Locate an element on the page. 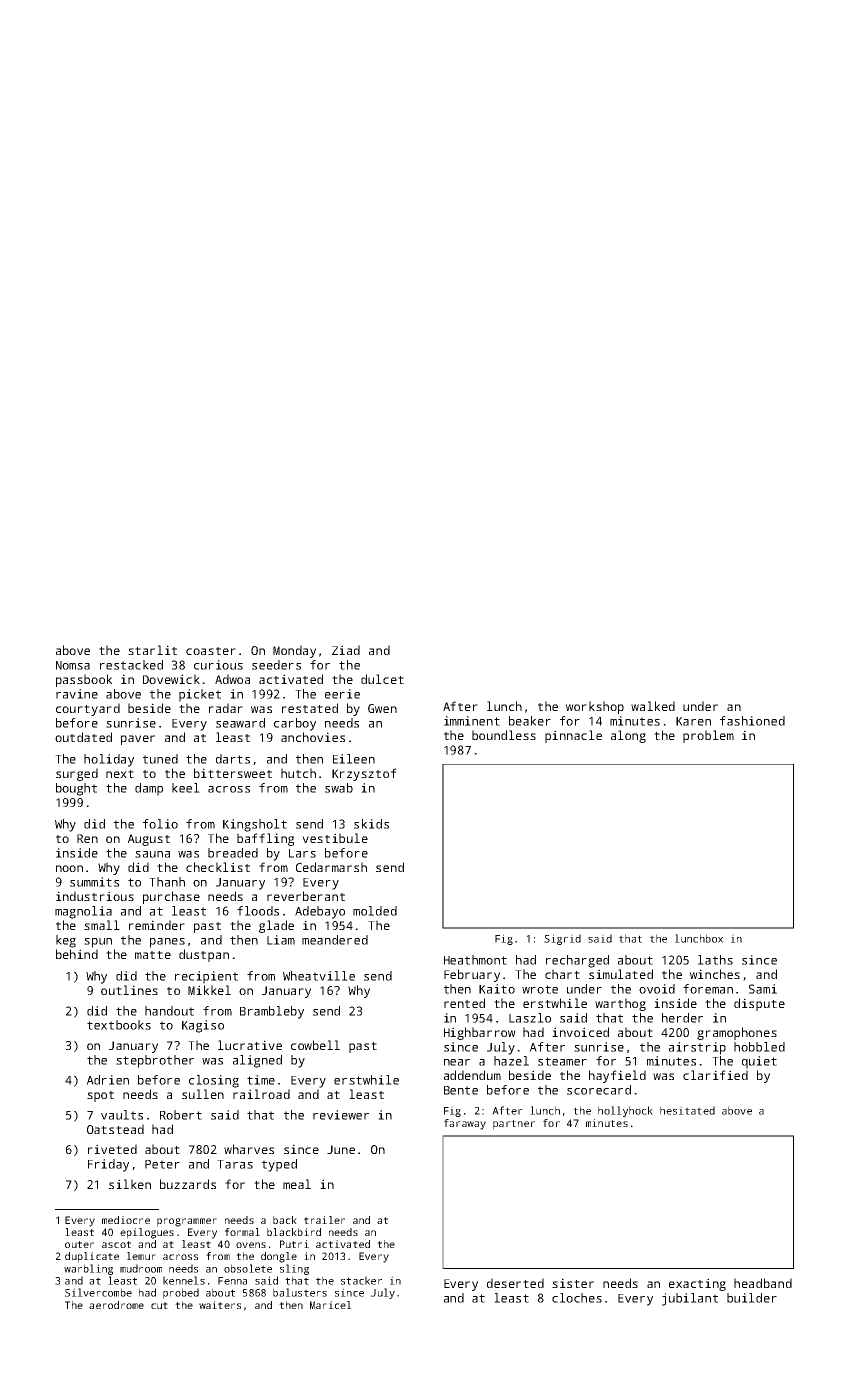 This page has height=1400, width=849. fashioned is located at coordinates (752, 721).
